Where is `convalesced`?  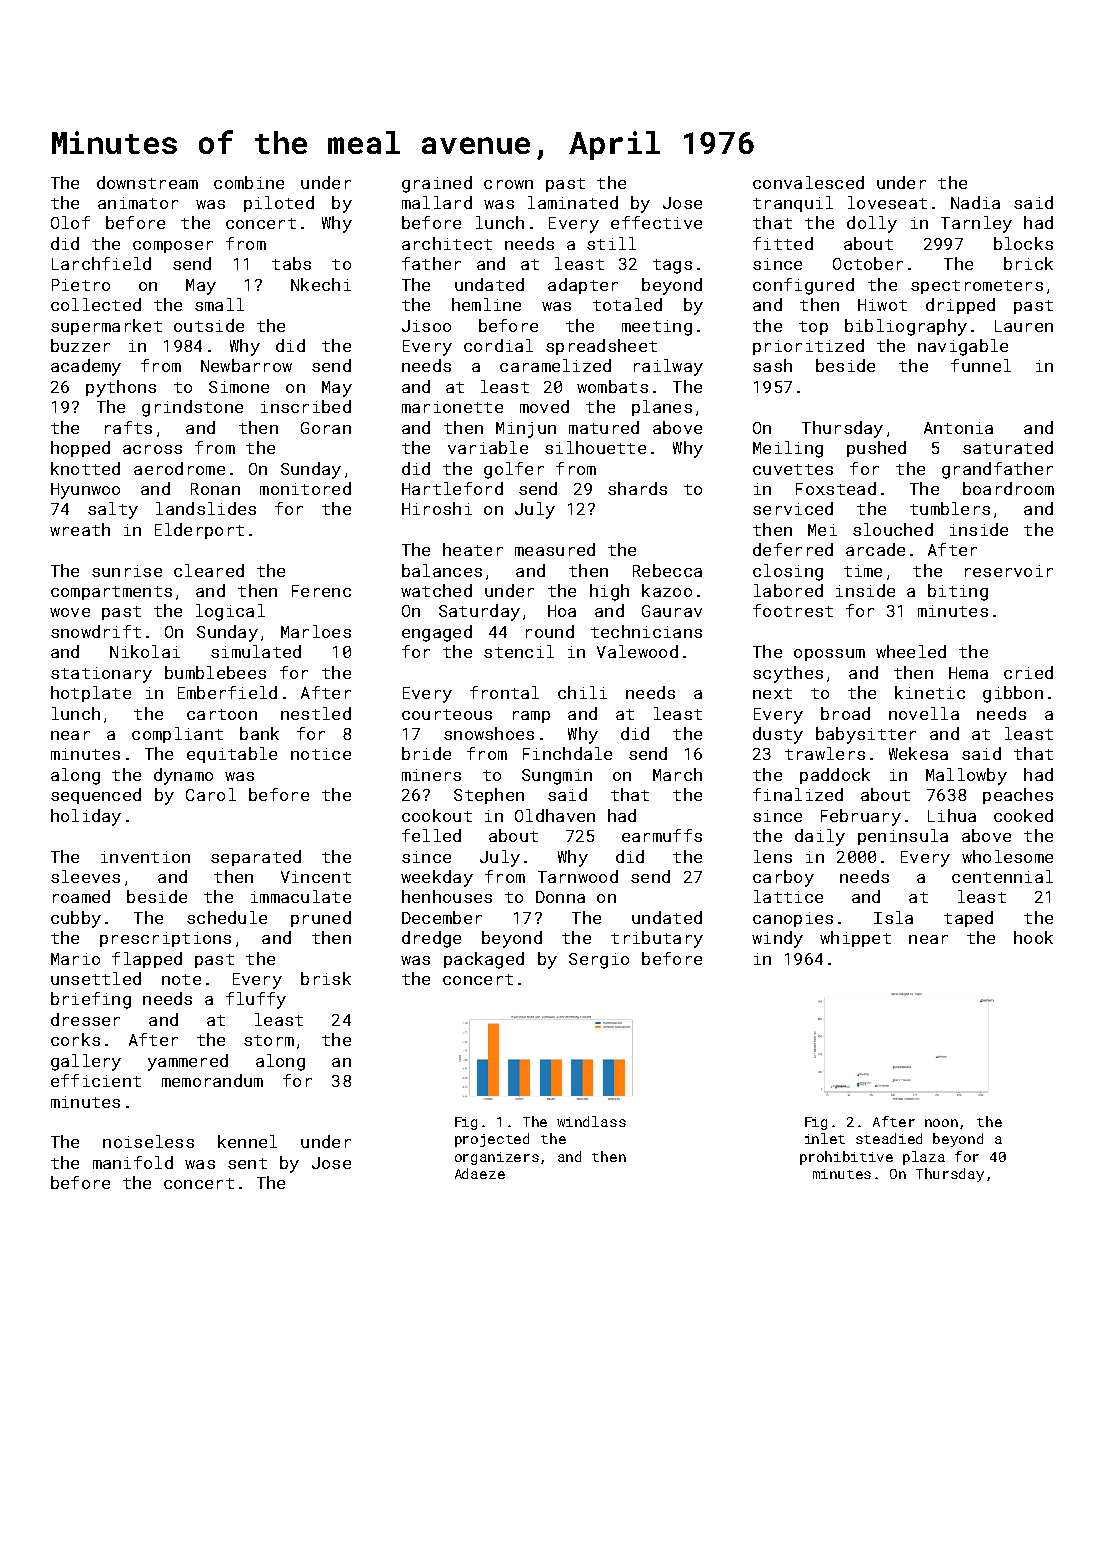
convalesced is located at coordinates (808, 182).
